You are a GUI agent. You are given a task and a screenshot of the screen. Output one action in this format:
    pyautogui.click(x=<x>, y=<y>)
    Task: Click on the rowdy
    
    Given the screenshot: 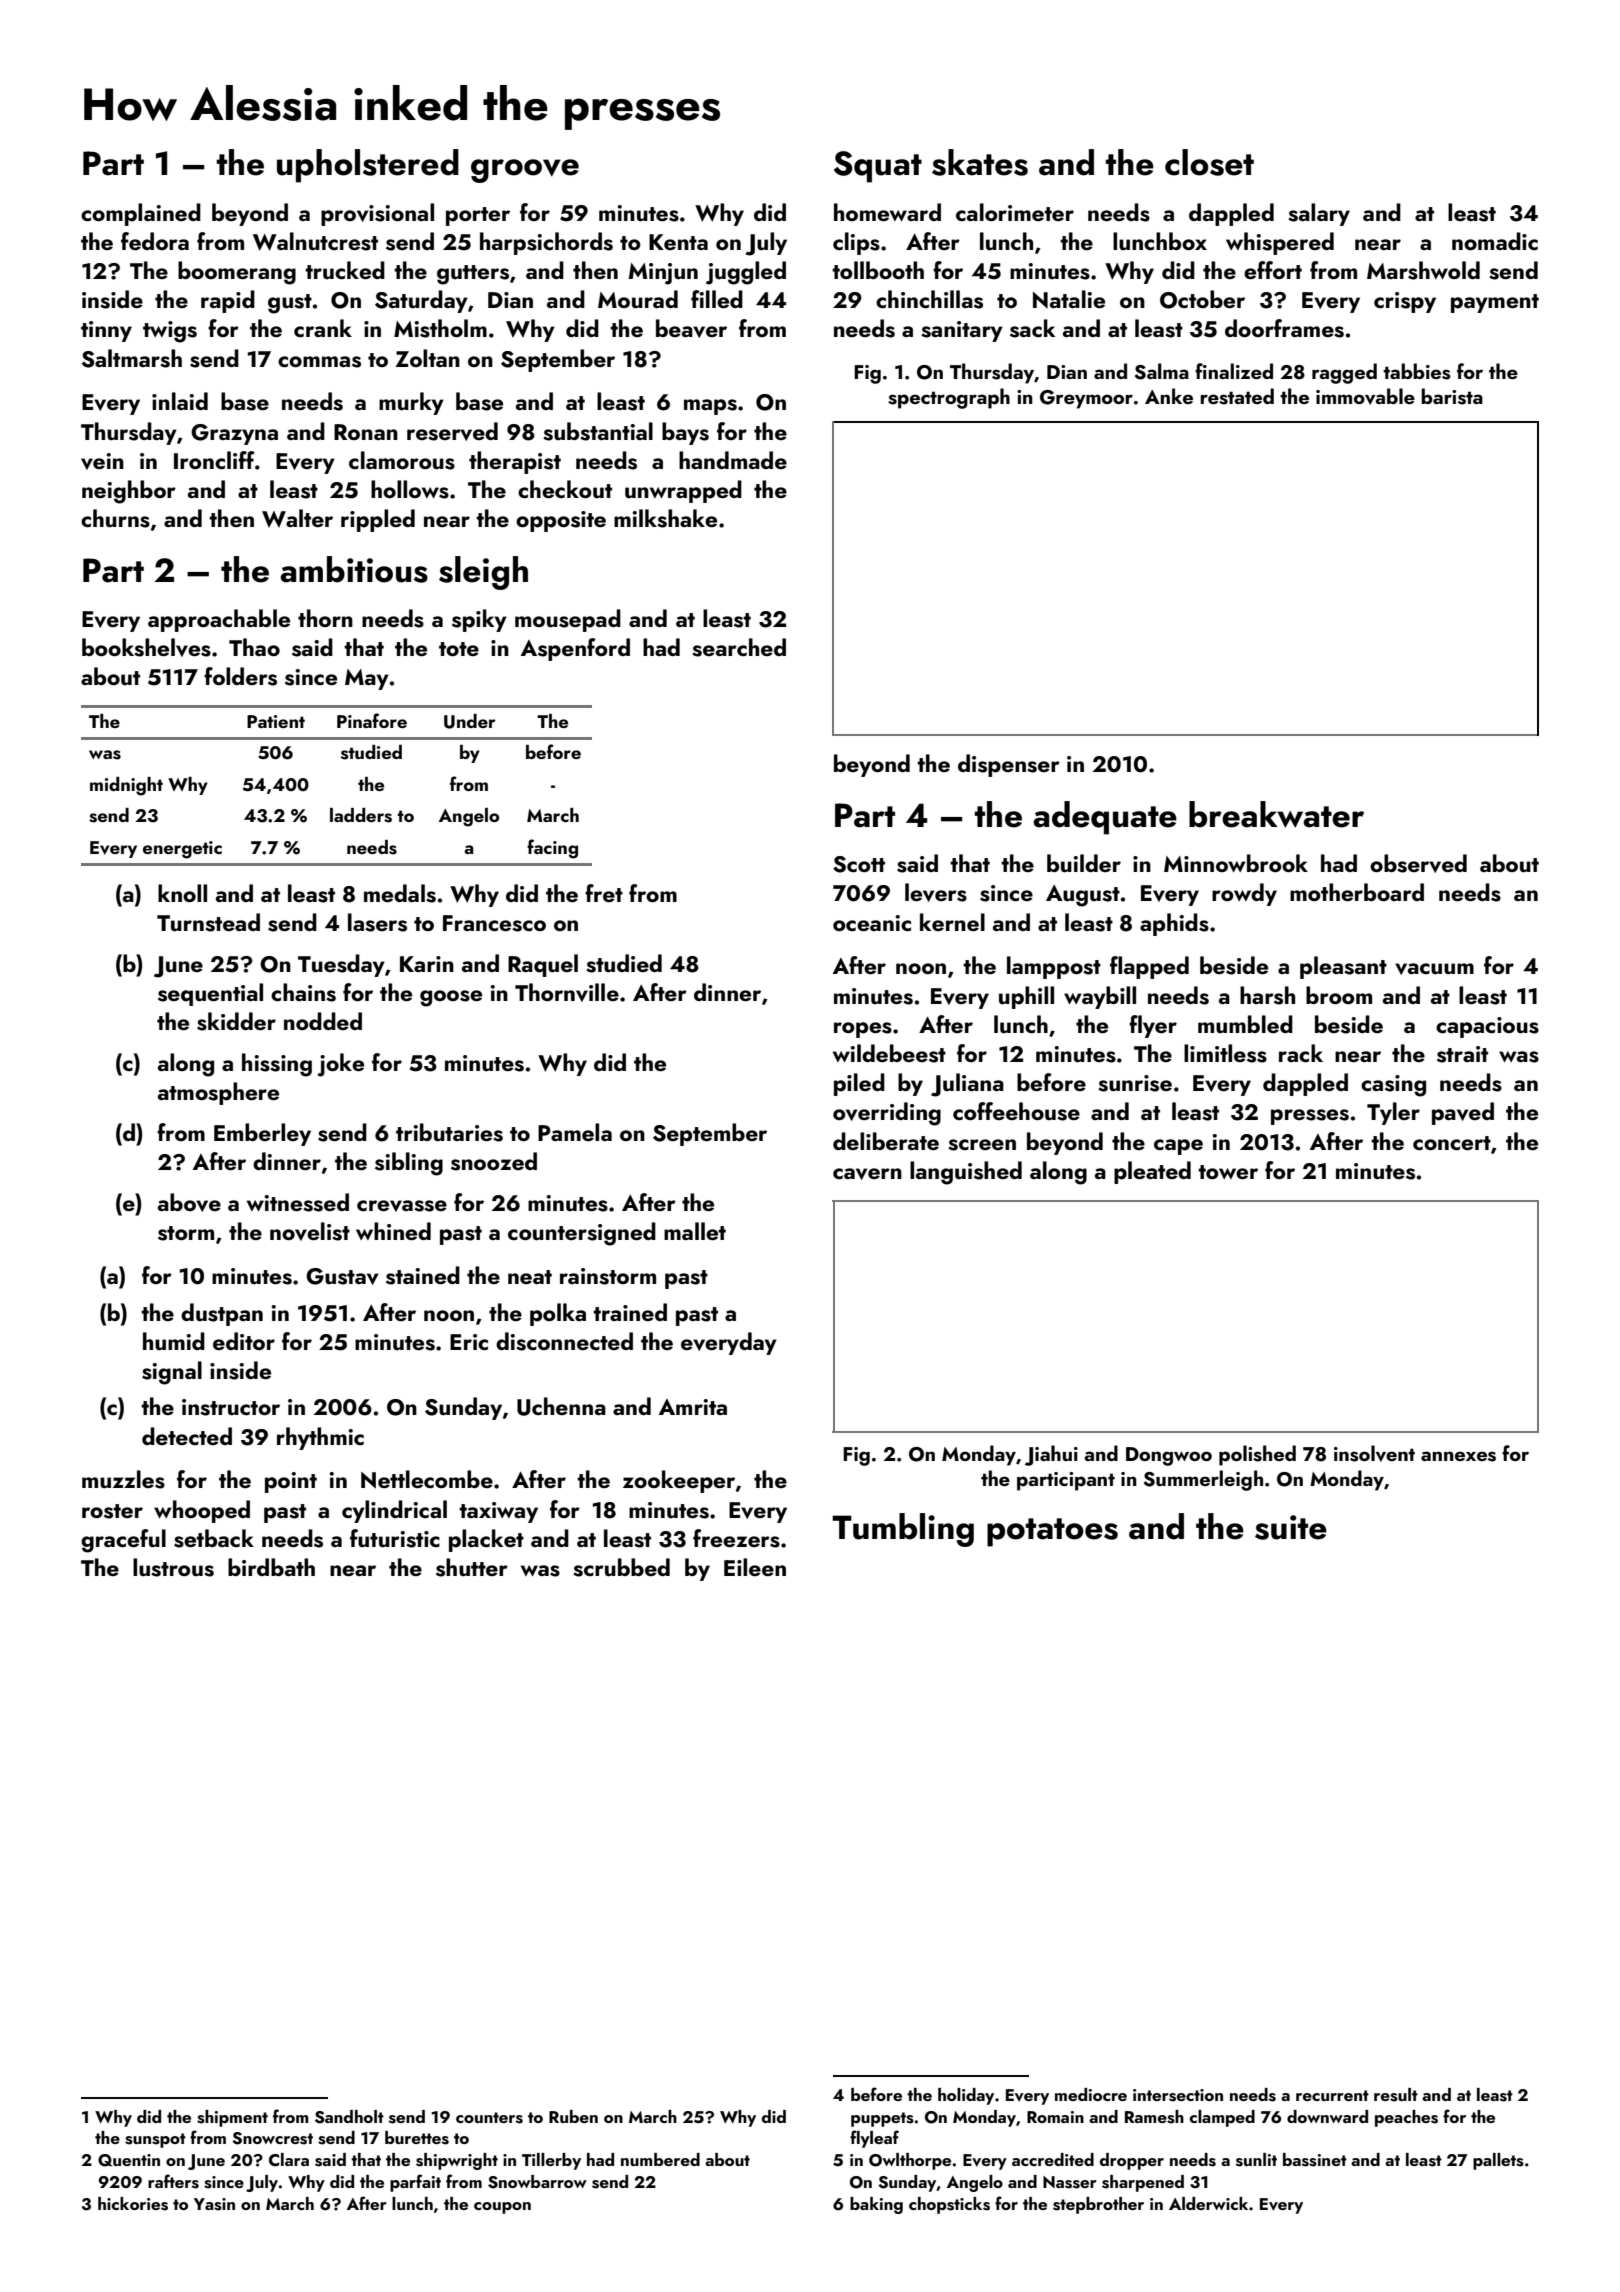 What is the action you would take?
    pyautogui.click(x=1244, y=894)
